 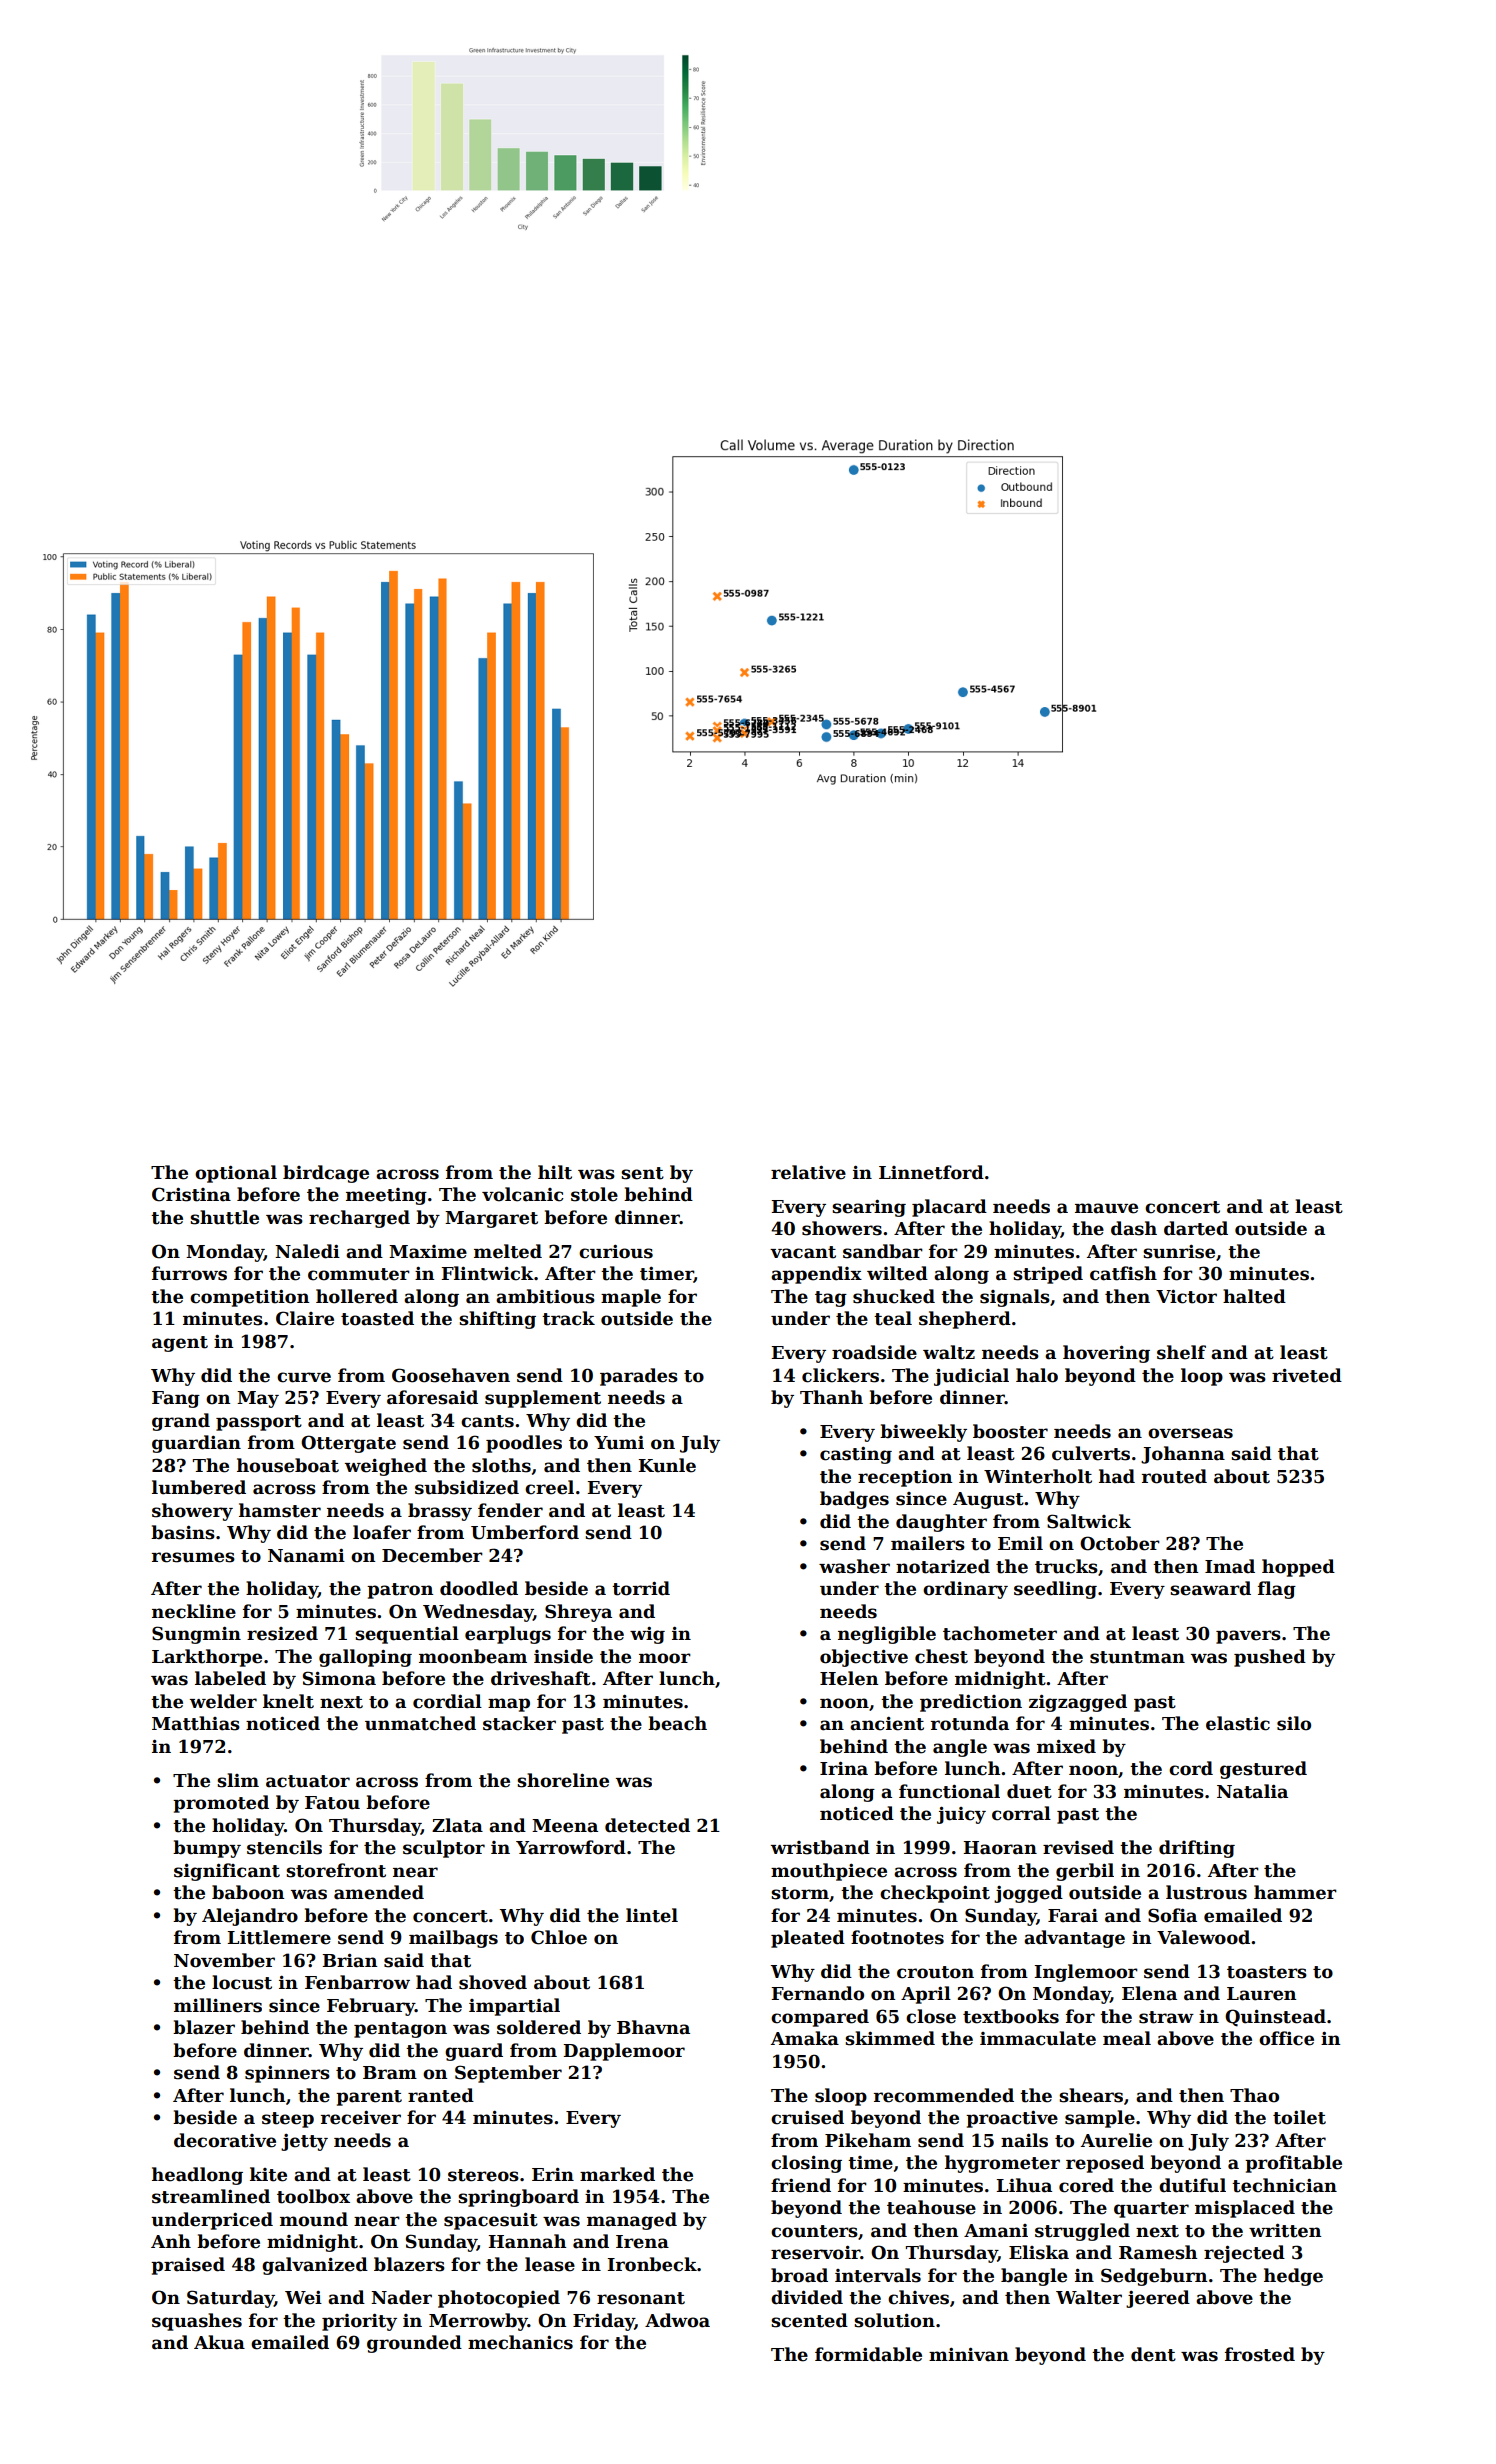 I want to click on birdcage, so click(x=326, y=1174).
